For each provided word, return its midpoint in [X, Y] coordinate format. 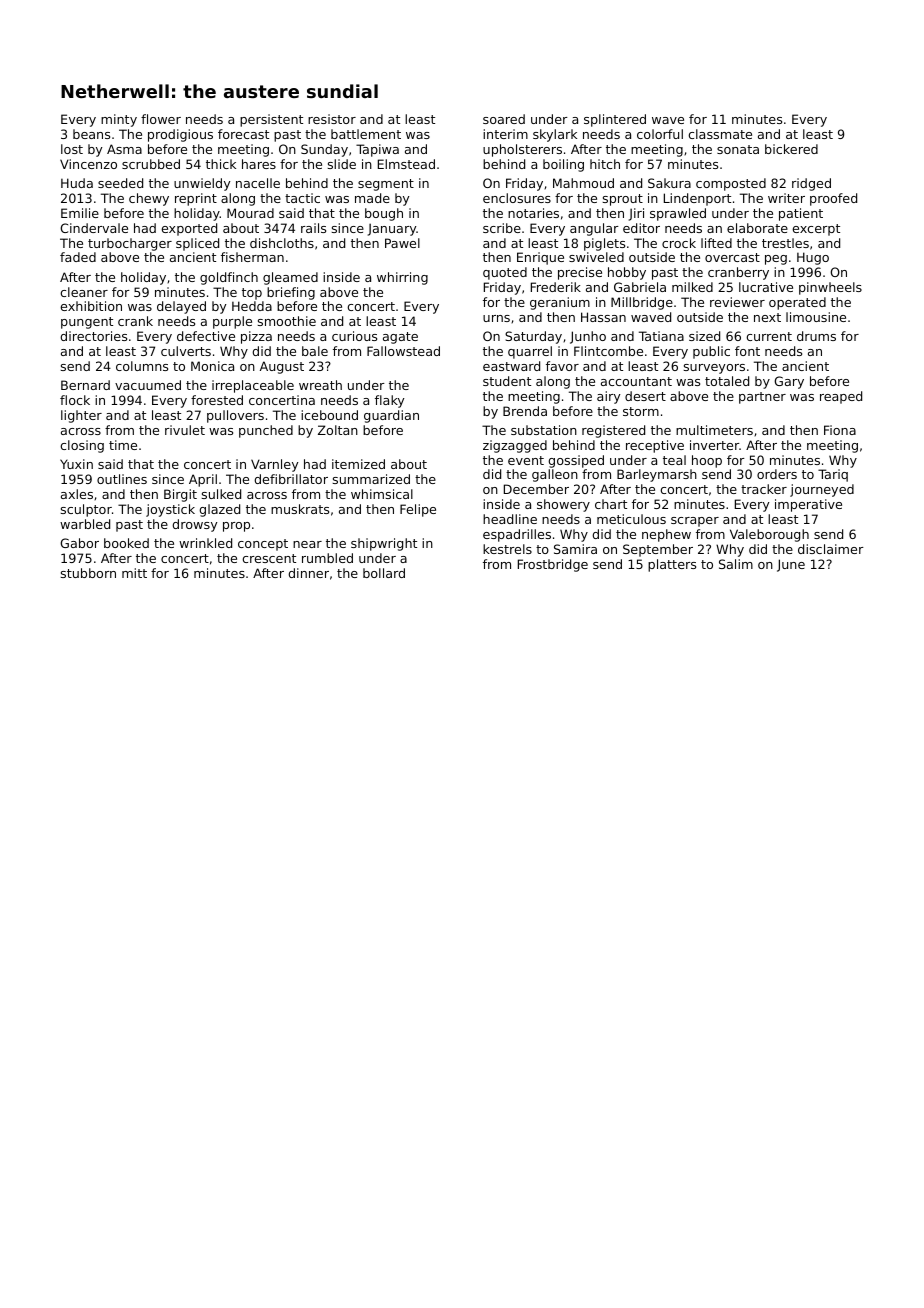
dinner [308, 573]
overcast [732, 257]
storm [641, 411]
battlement [366, 134]
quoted [505, 273]
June [791, 565]
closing [82, 446]
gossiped [576, 461]
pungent [87, 323]
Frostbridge [553, 565]
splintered [615, 120]
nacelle [258, 183]
